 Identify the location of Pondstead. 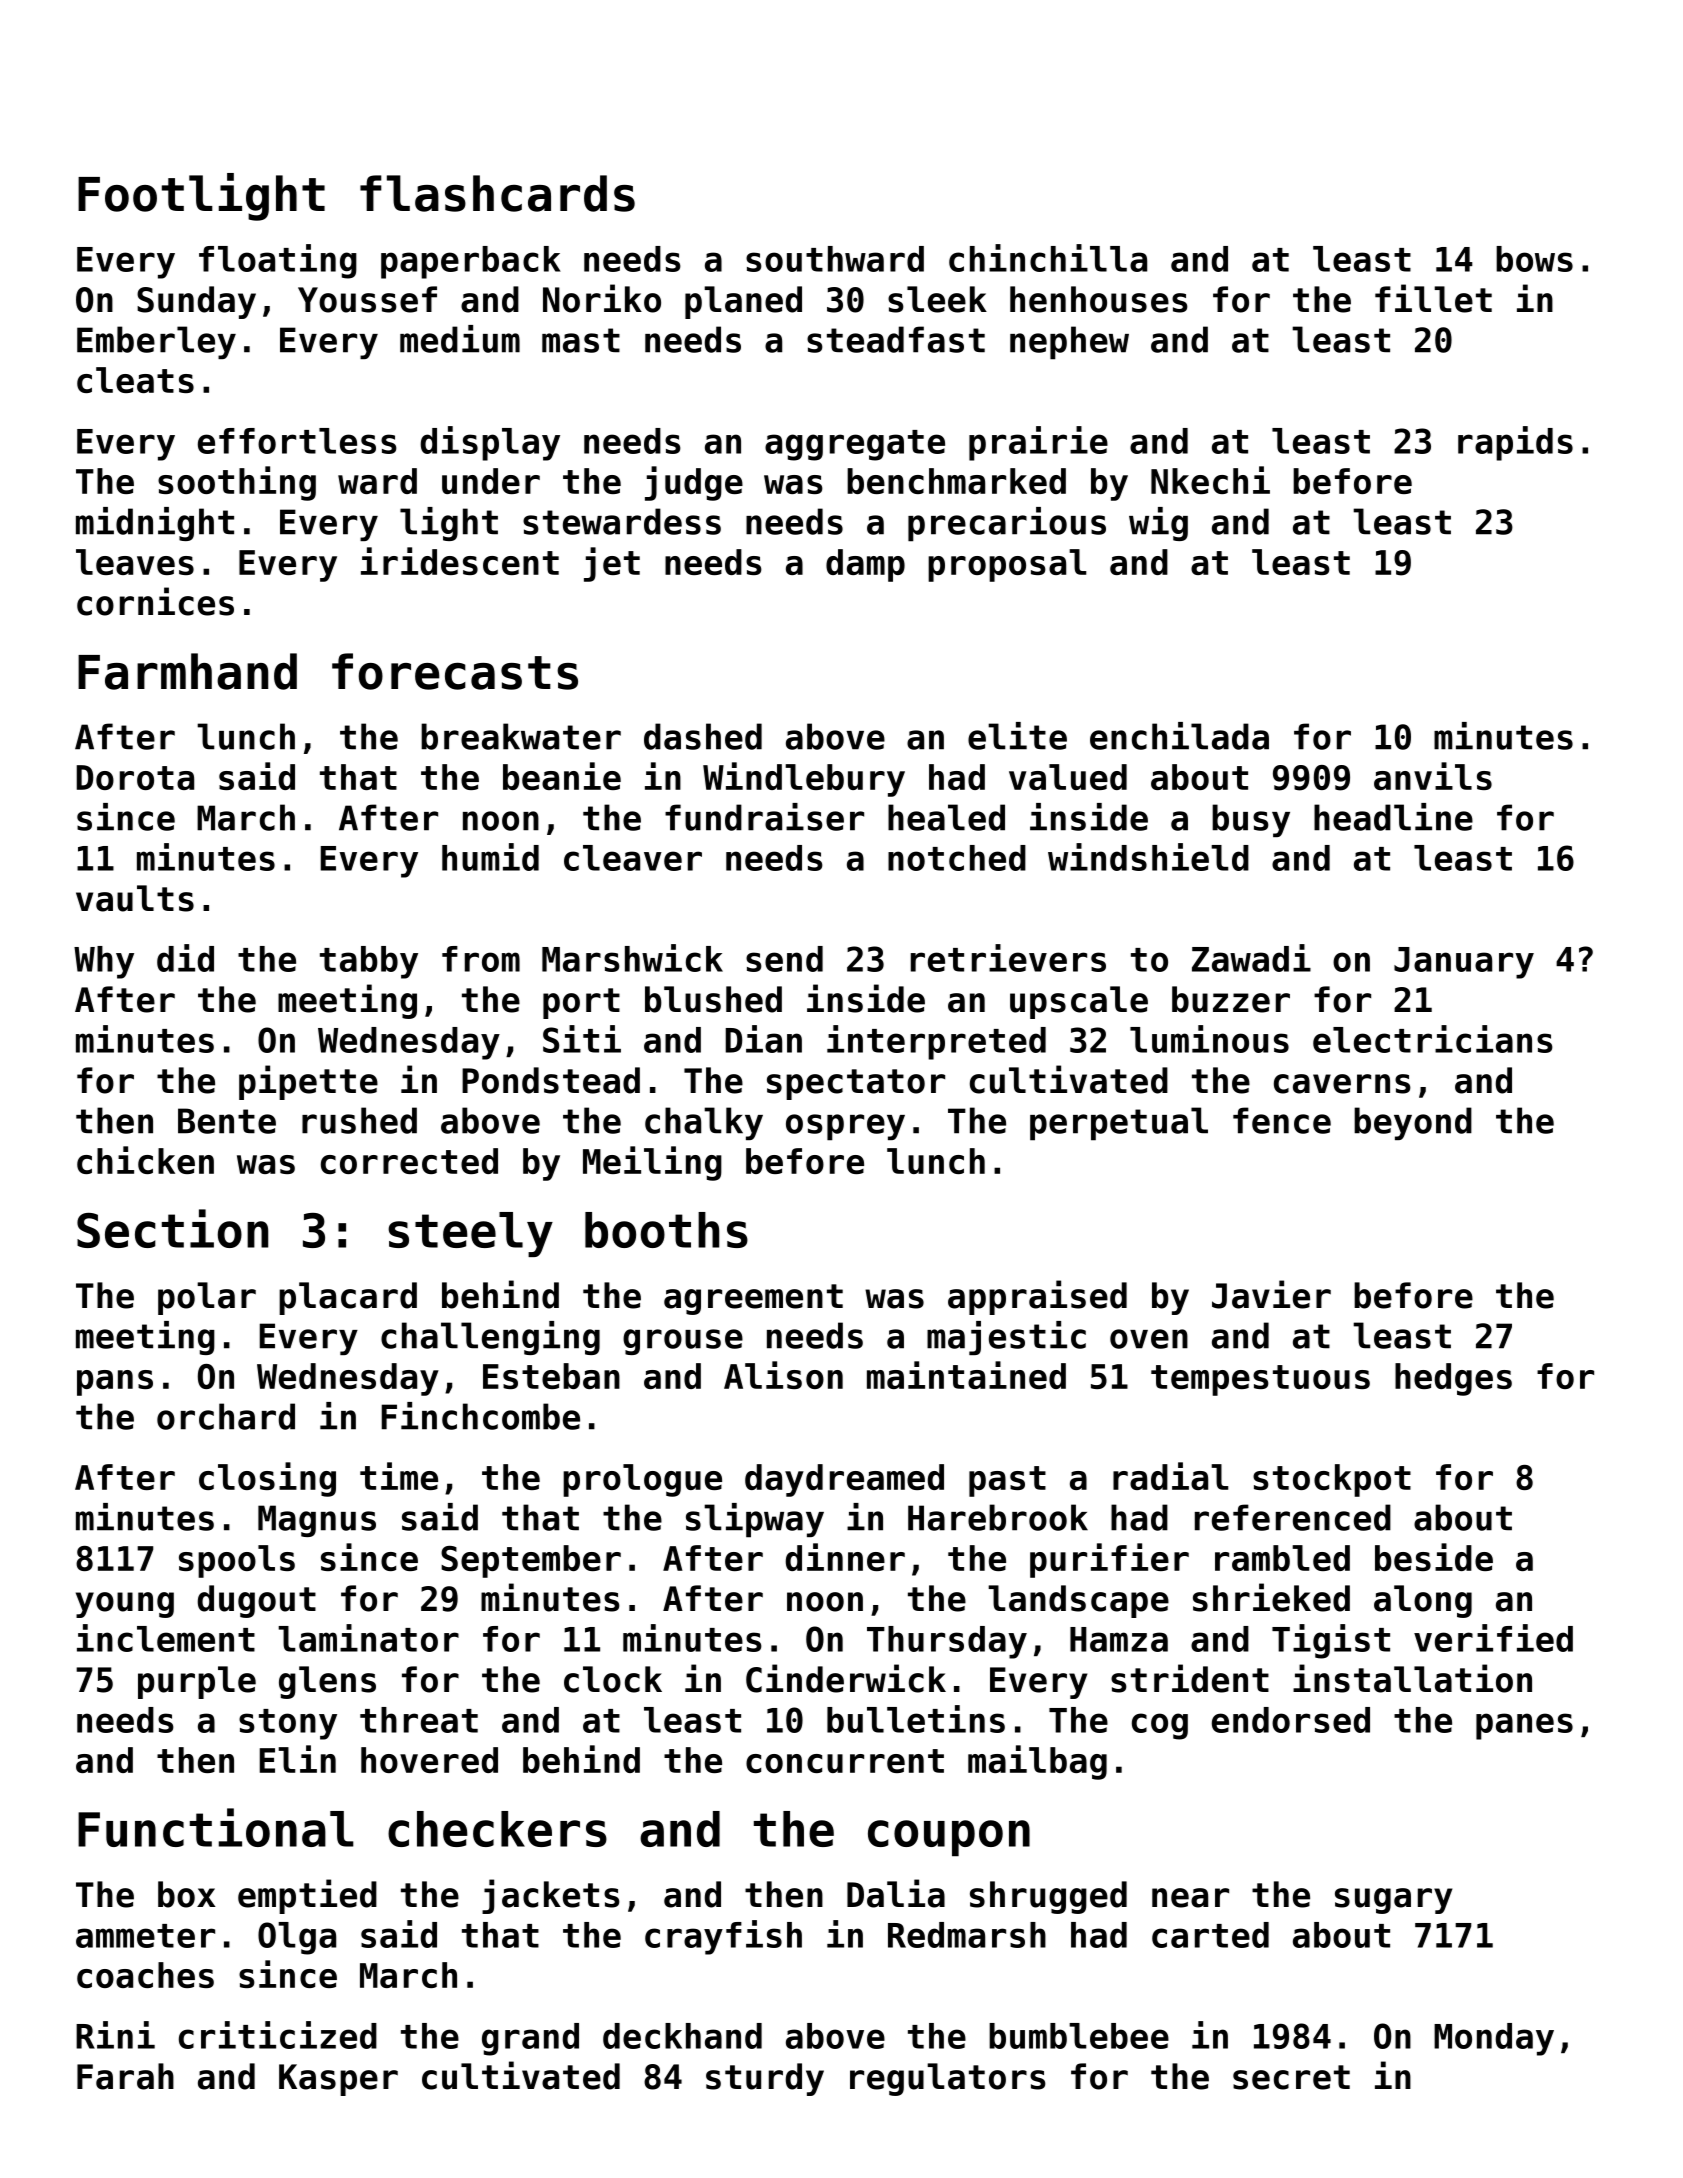
(551, 1080).
